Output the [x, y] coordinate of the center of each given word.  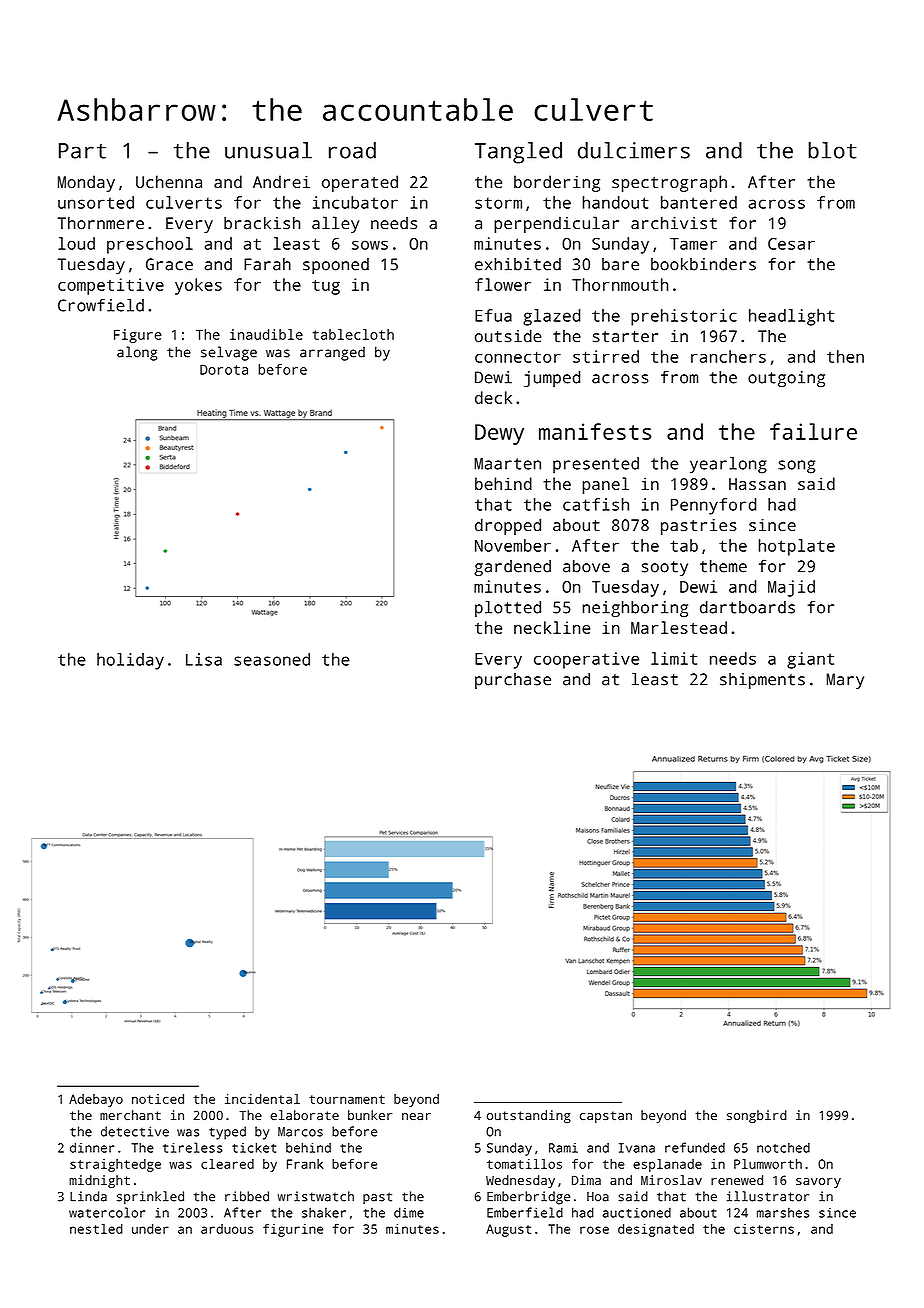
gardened [512, 568]
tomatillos [524, 1164]
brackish [262, 223]
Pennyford [714, 506]
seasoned [272, 659]
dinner [92, 1147]
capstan [606, 1117]
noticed [158, 1099]
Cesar [791, 244]
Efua [493, 315]
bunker [370, 1115]
